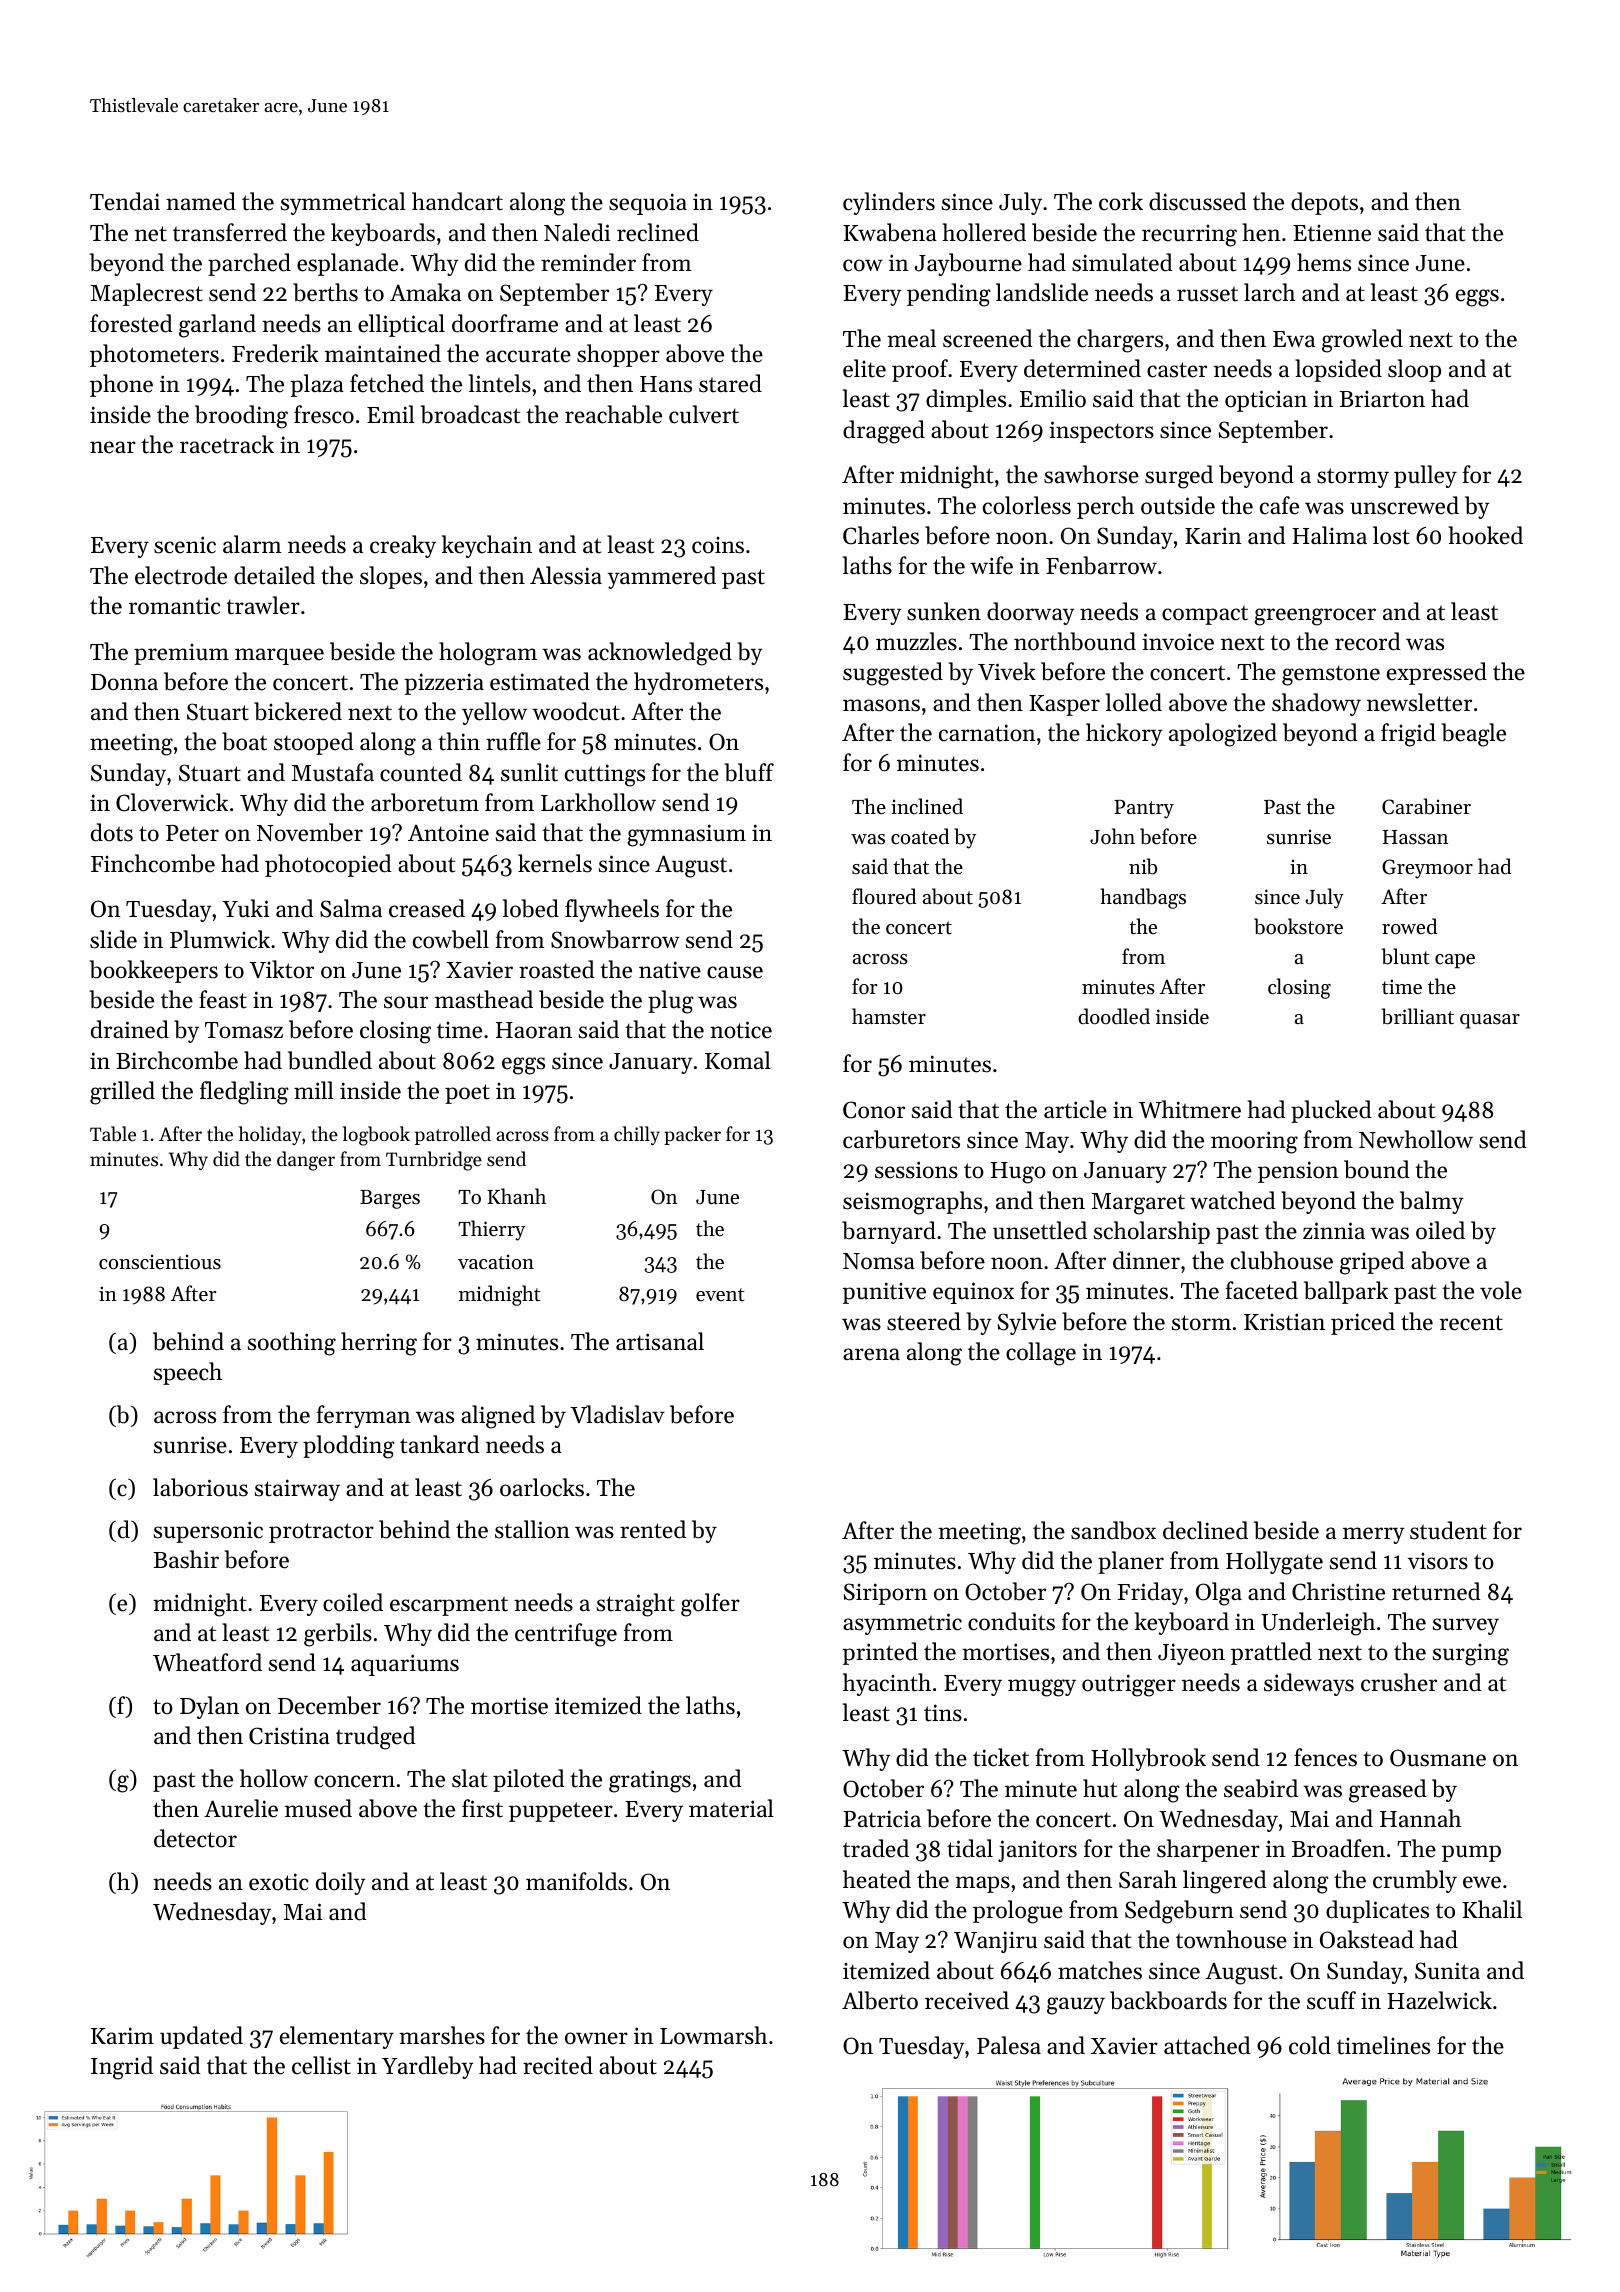 The image size is (1620, 2292). I want to click on cylinders, so click(889, 203).
